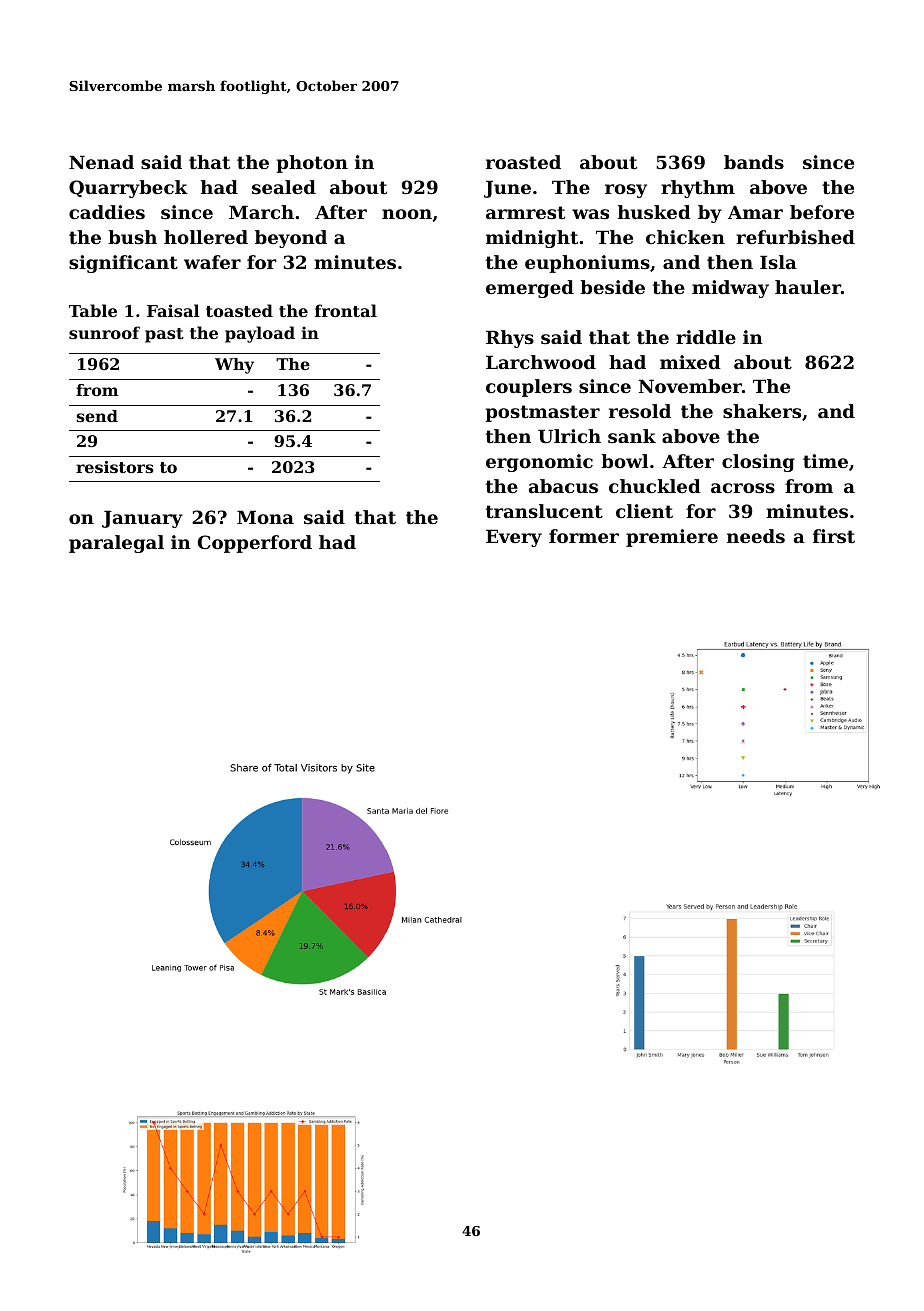 Image resolution: width=924 pixels, height=1311 pixels. Describe the element at coordinates (825, 461) in the screenshot. I see `time` at that location.
